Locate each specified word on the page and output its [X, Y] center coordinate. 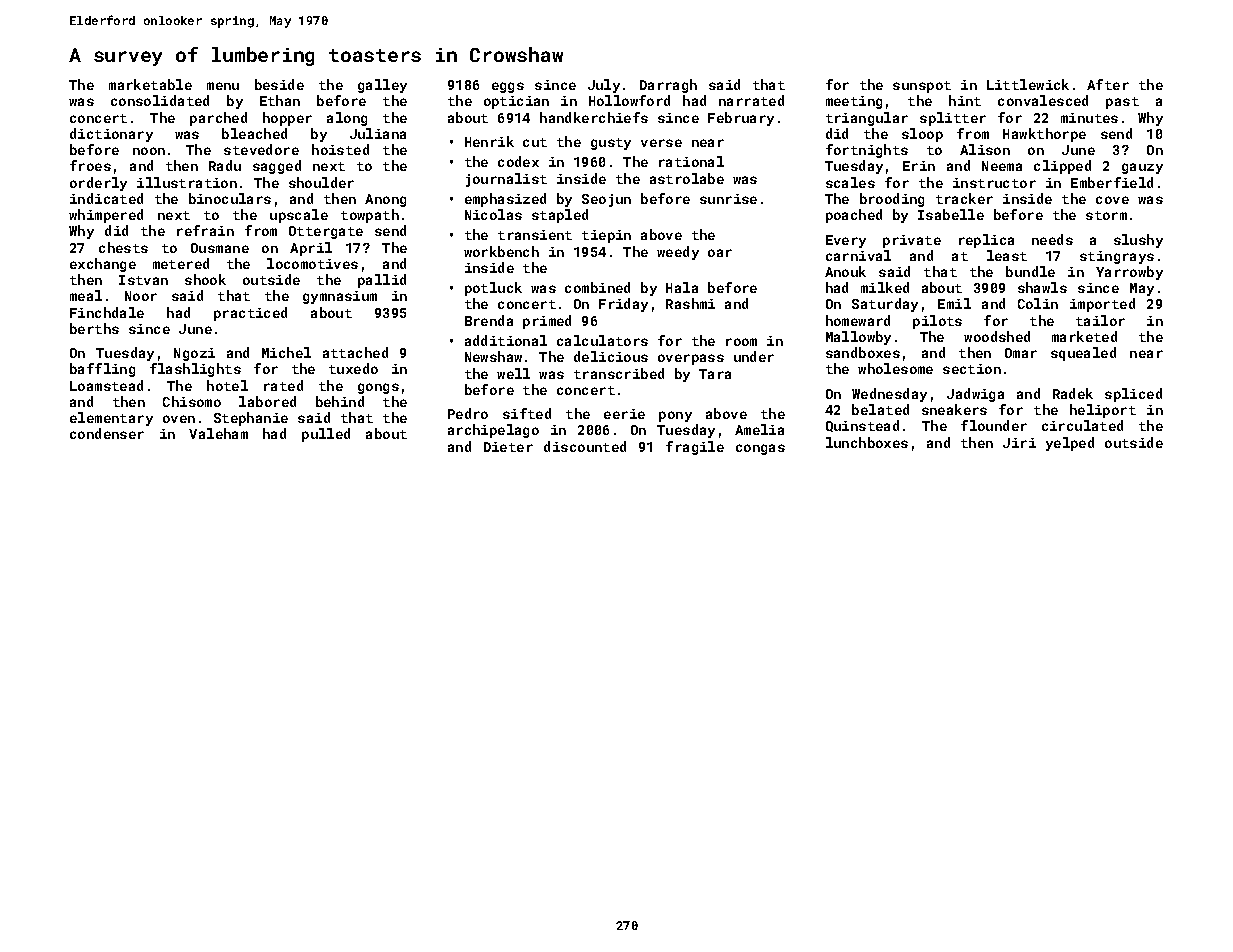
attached [355, 352]
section [972, 369]
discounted [585, 446]
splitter [953, 119]
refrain [205, 230]
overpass [691, 359]
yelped [1070, 444]
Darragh [668, 86]
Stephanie [251, 419]
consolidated [160, 100]
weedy [678, 253]
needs [1052, 239]
